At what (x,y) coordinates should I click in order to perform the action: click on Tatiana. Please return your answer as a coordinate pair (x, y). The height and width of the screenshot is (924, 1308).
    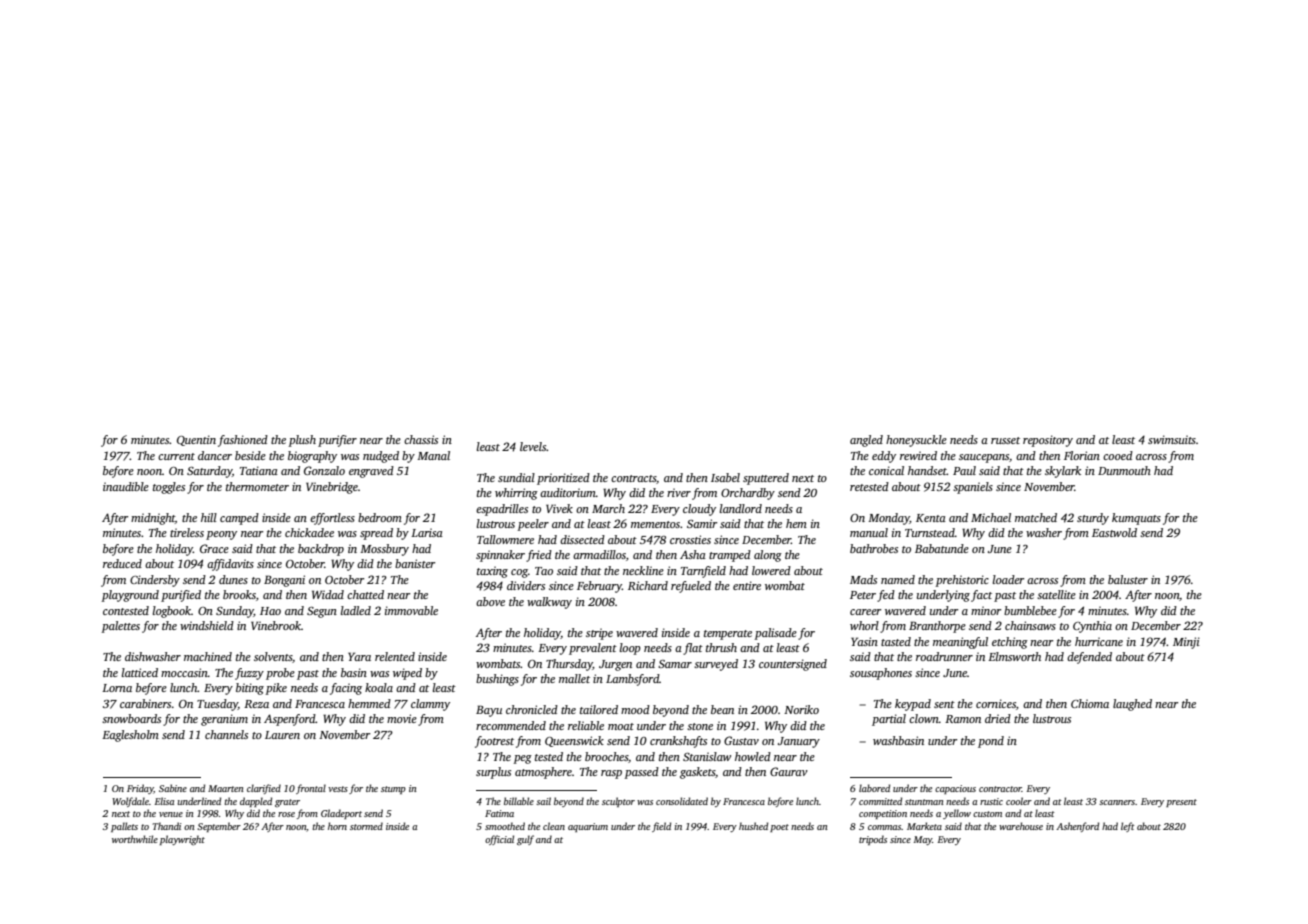
    Looking at the image, I should click on (259, 470).
